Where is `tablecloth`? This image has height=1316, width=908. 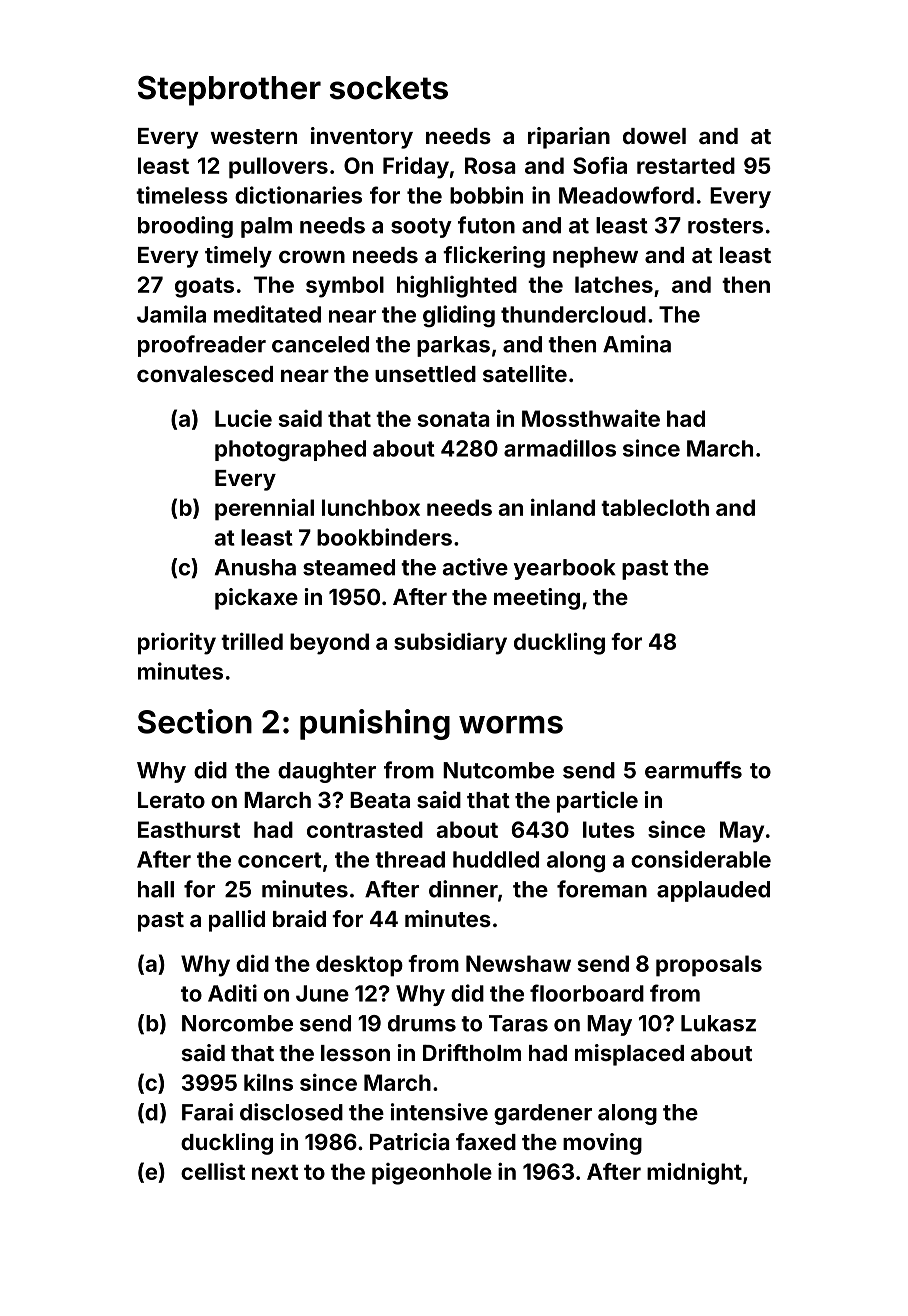
tablecloth is located at coordinates (655, 507).
